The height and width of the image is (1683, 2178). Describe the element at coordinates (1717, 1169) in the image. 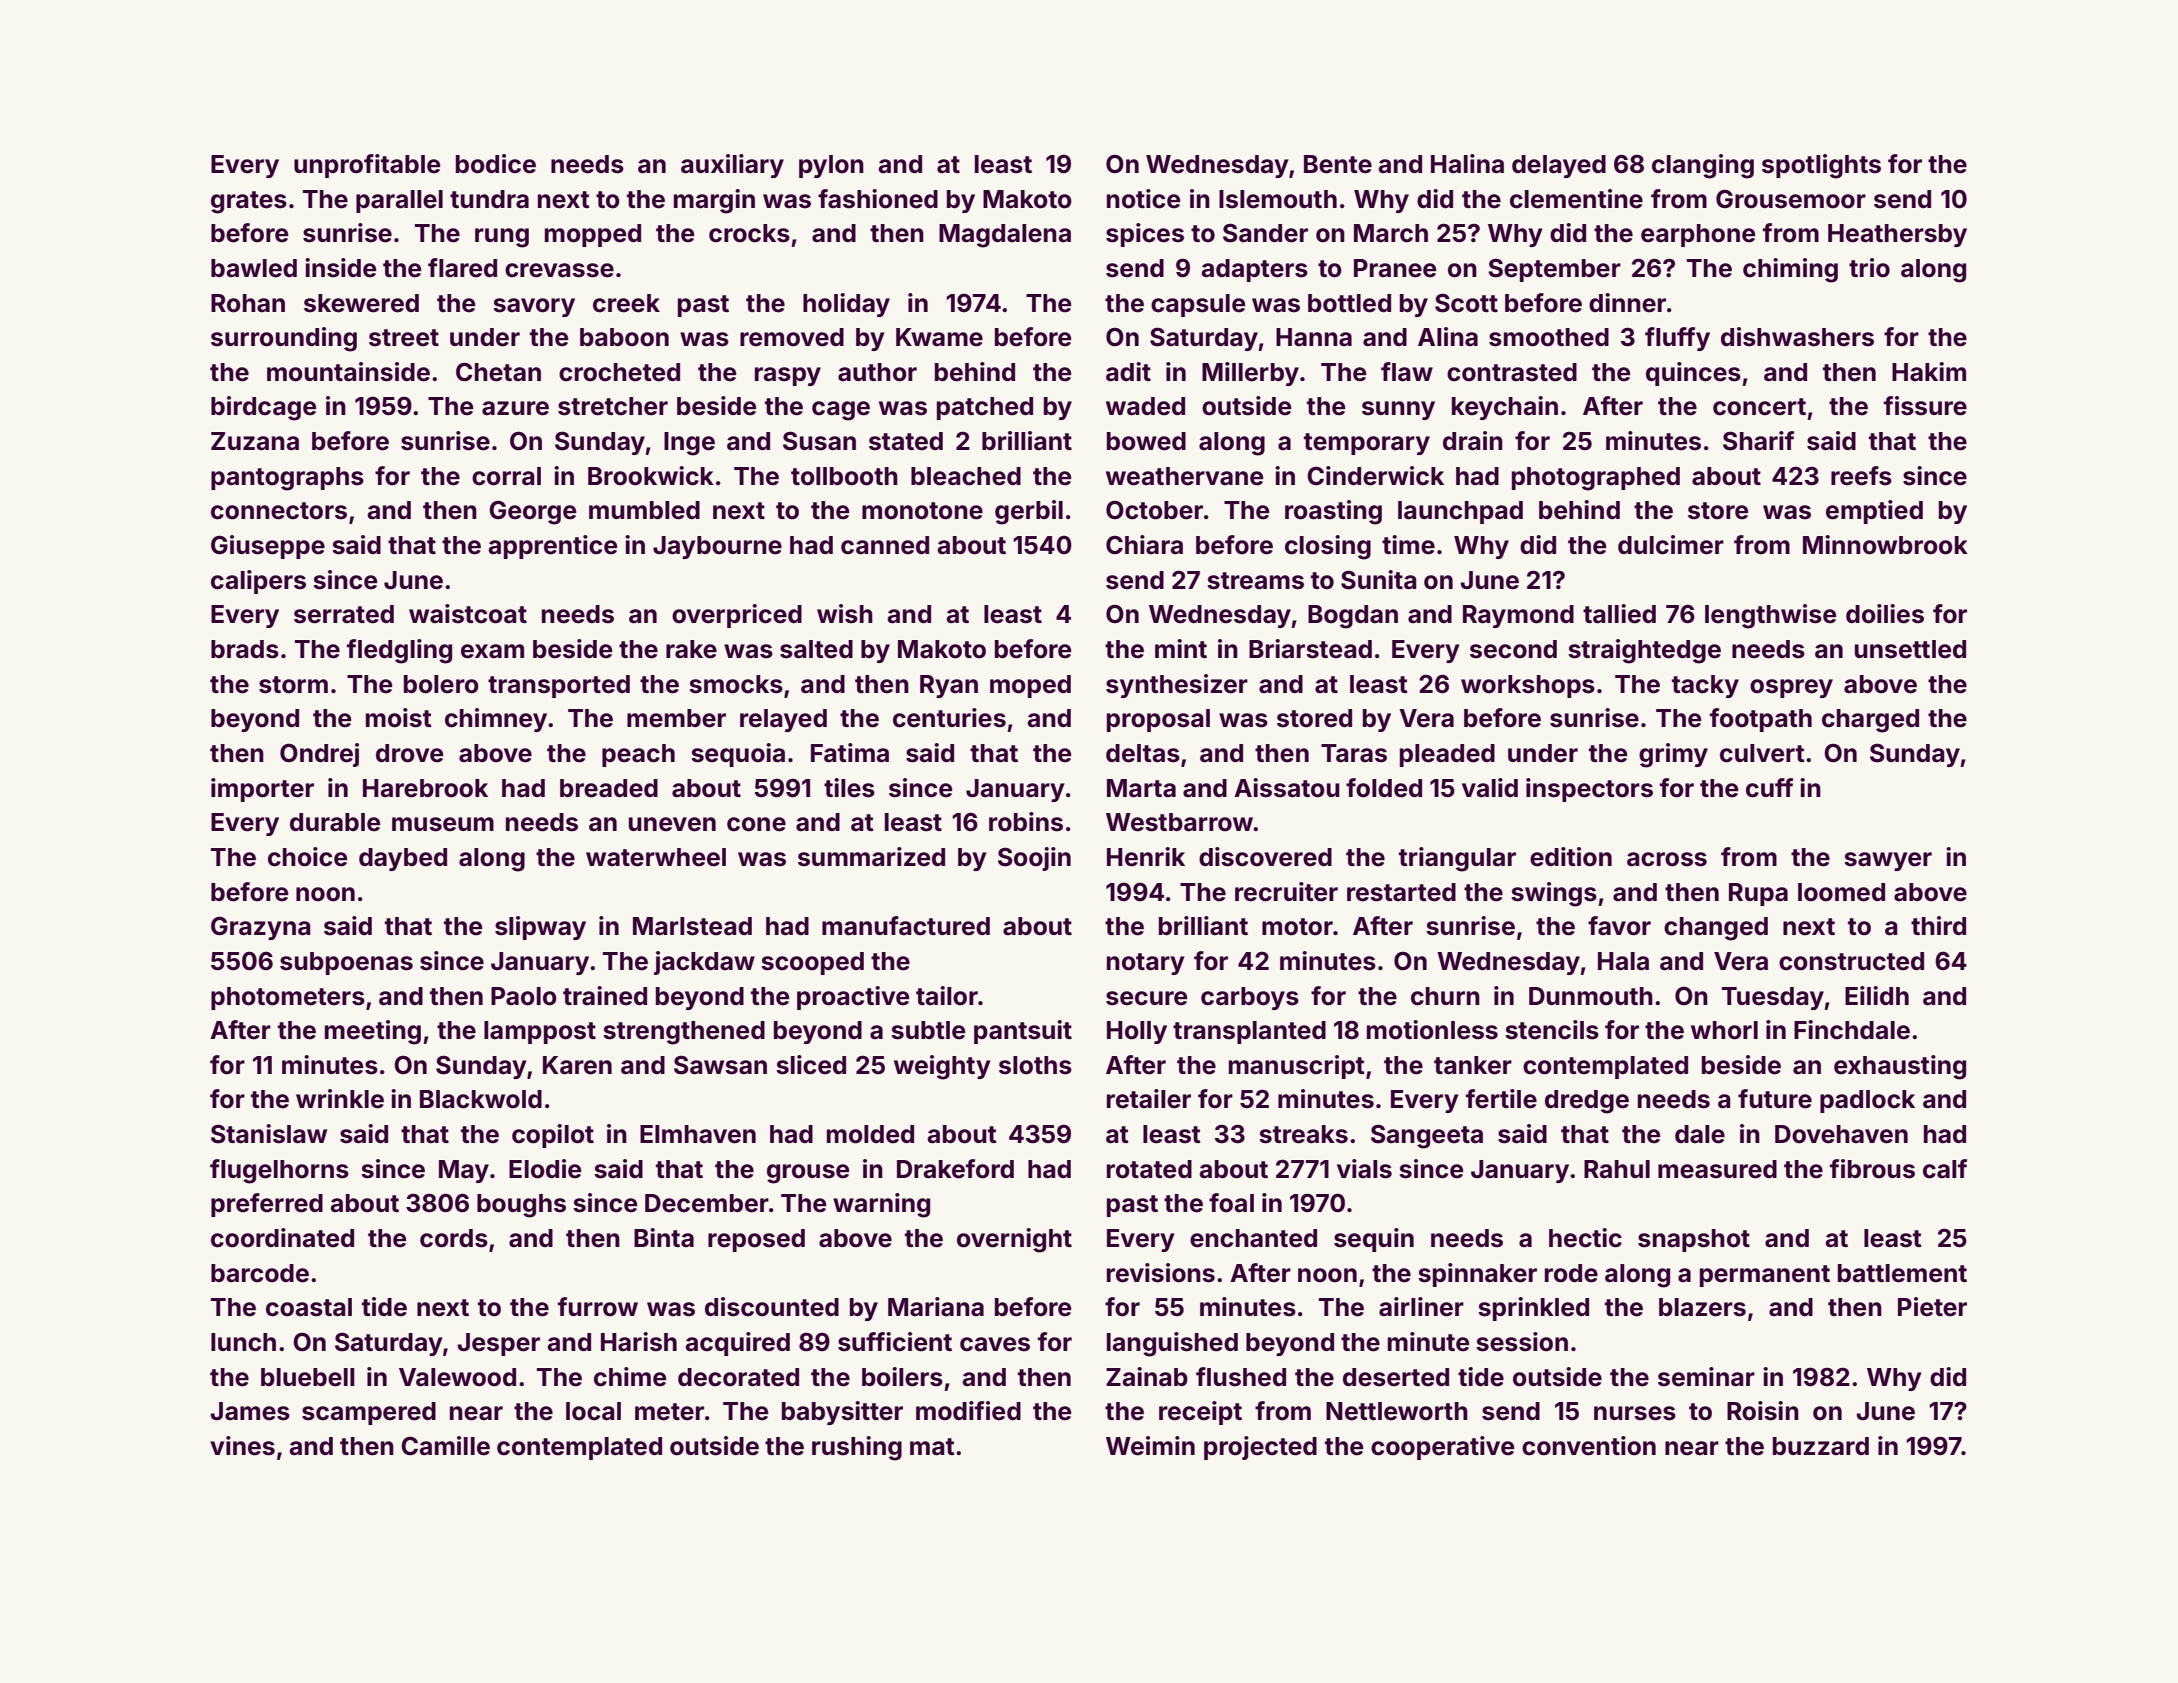

I see `measured` at that location.
